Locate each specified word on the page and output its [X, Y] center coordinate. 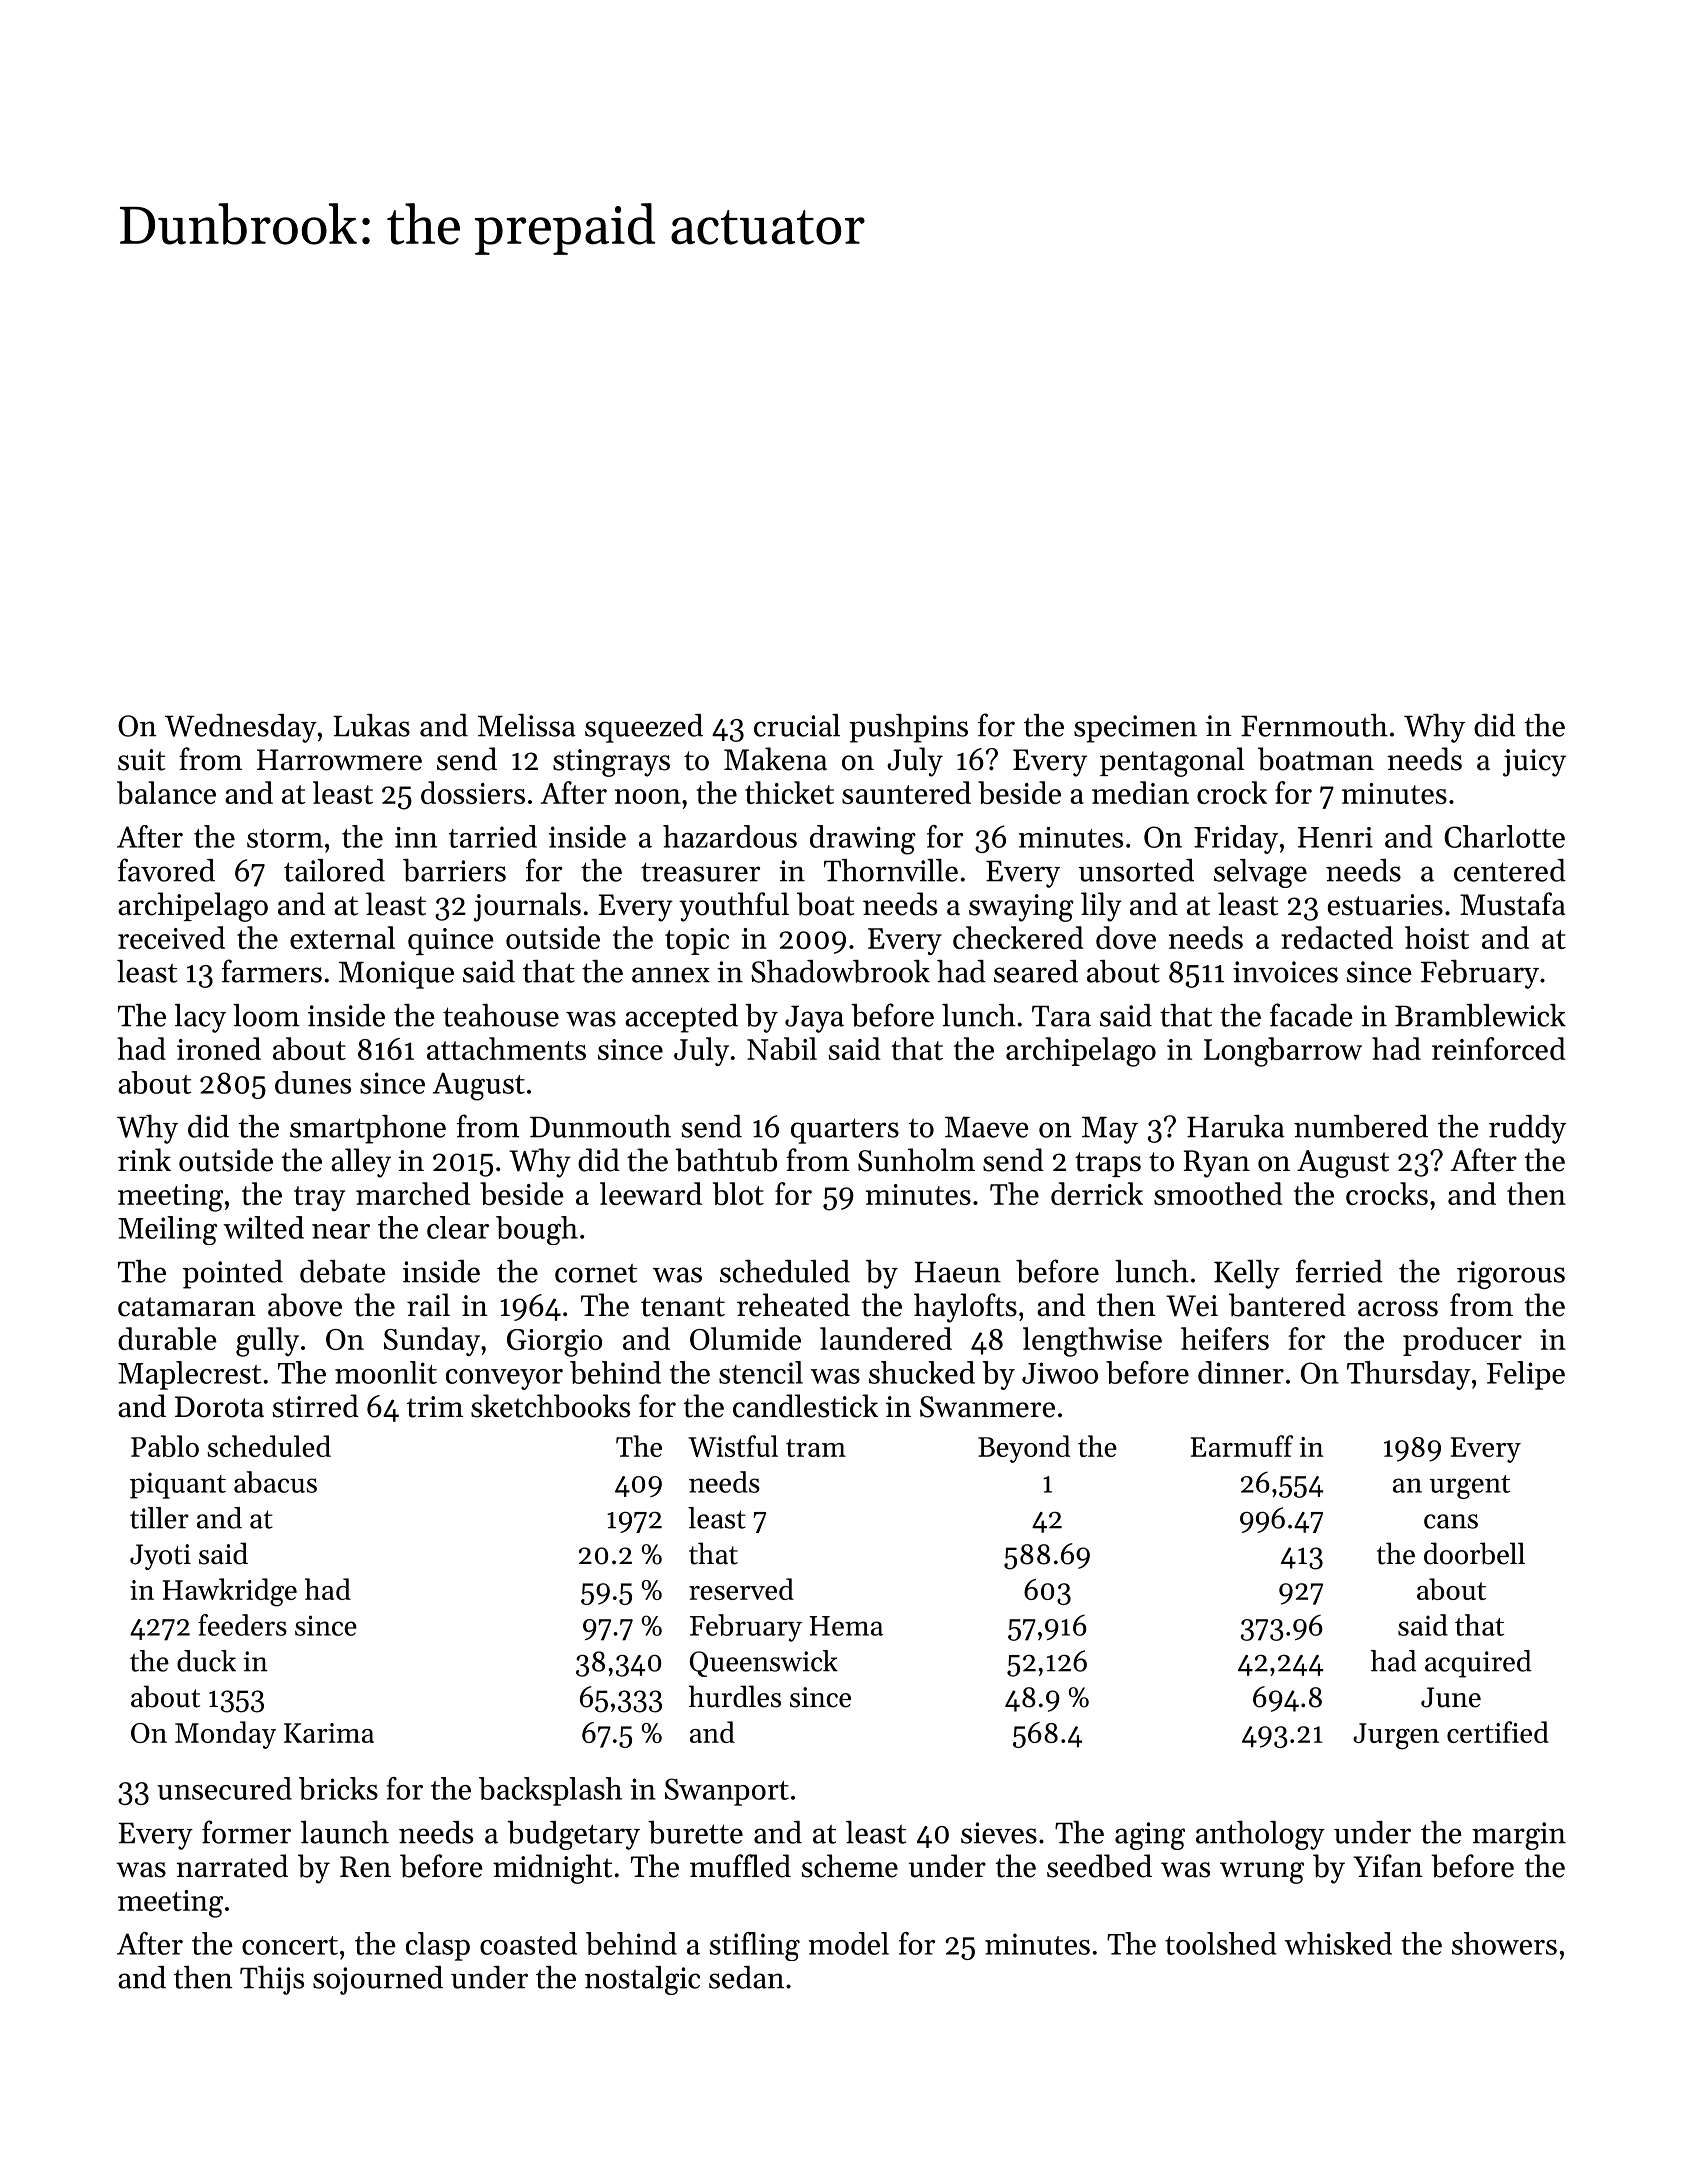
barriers [454, 870]
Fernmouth [1314, 725]
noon [648, 796]
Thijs [272, 1980]
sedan [746, 1977]
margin [1519, 1836]
